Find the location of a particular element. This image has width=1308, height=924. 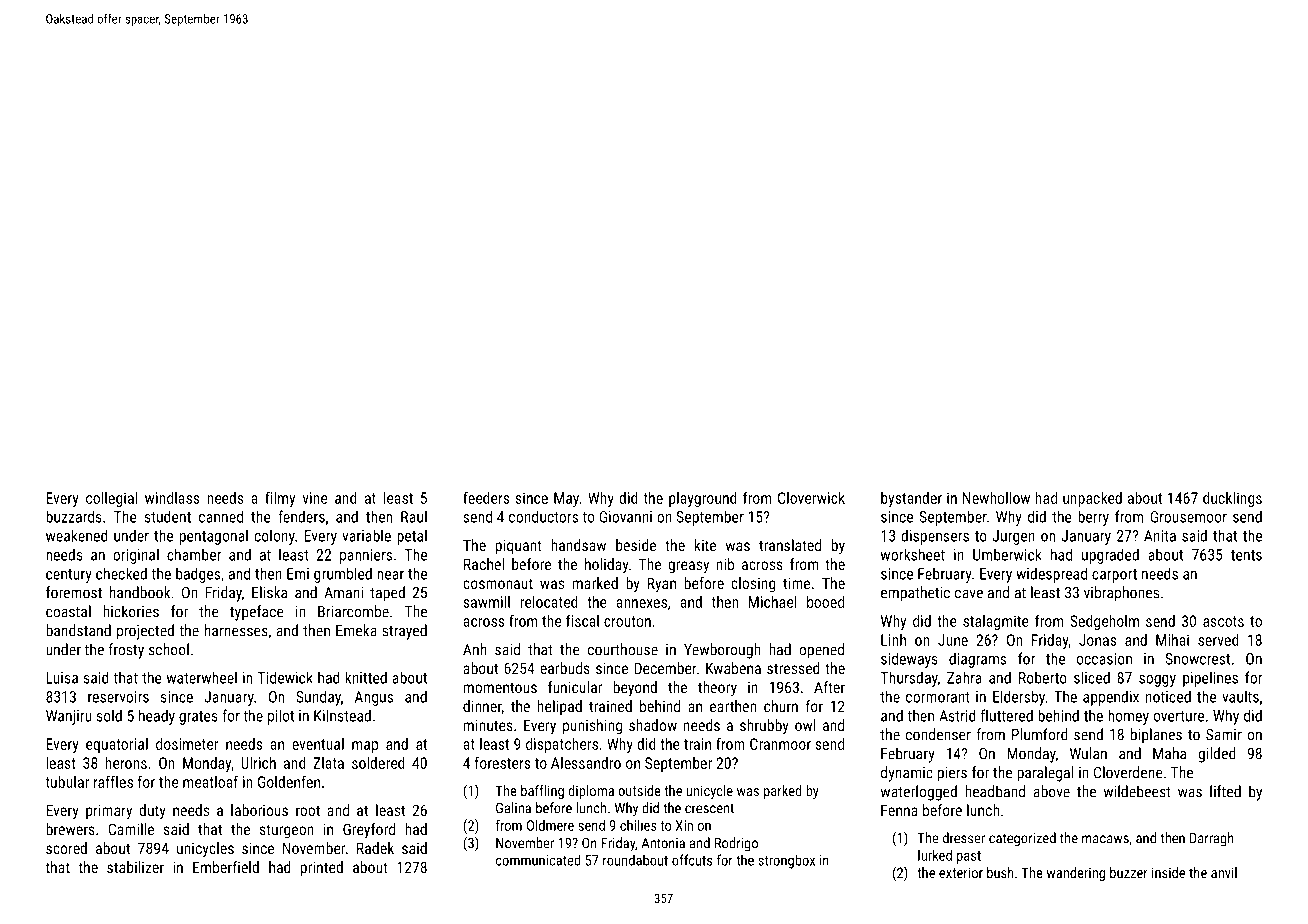

macaws is located at coordinates (1105, 839).
